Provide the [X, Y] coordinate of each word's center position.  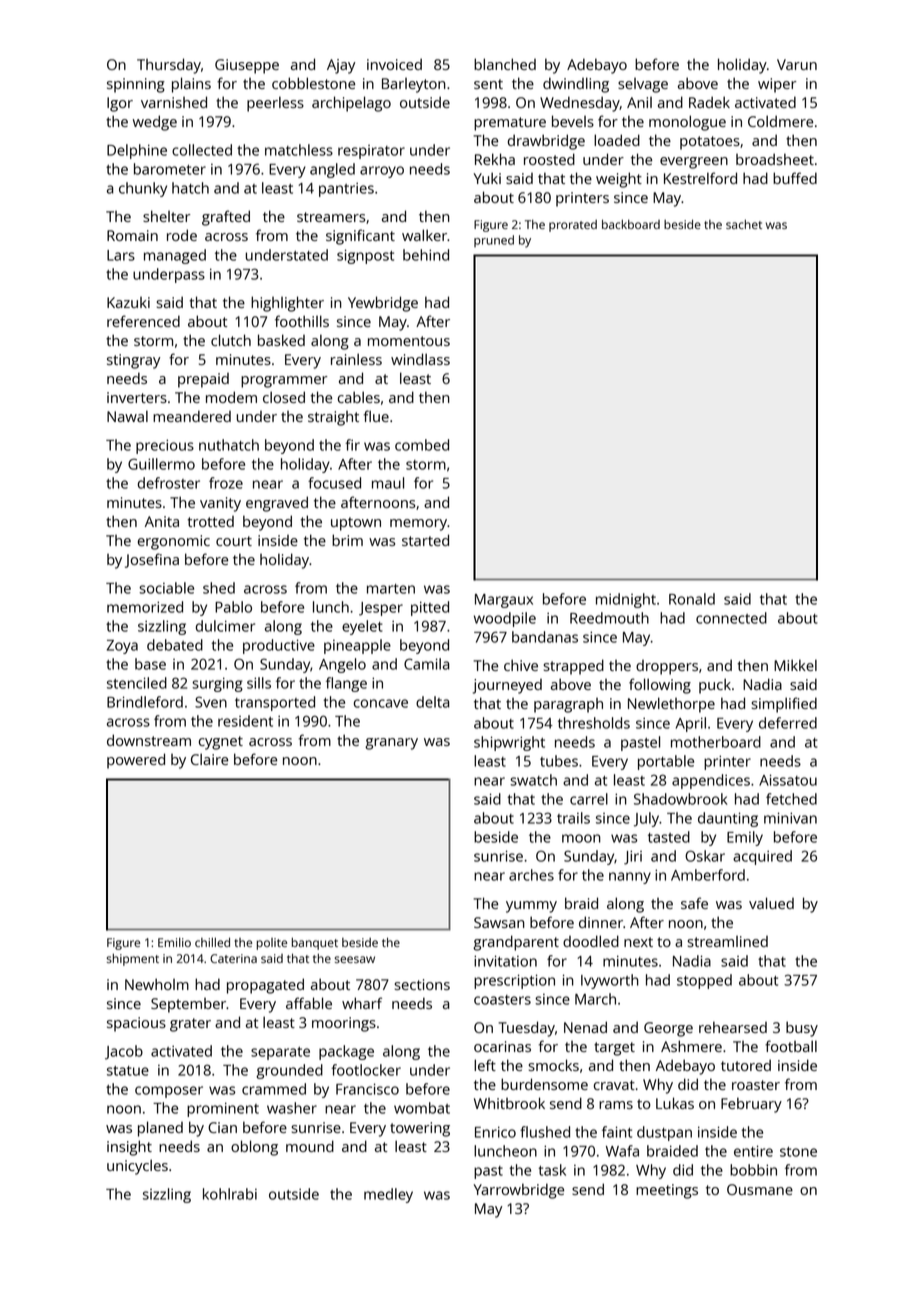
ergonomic [174, 542]
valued [771, 903]
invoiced [394, 64]
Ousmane [760, 1189]
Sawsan [499, 922]
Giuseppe [247, 66]
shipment [133, 960]
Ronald [692, 599]
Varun [797, 64]
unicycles [137, 1167]
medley [388, 1195]
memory [418, 525]
